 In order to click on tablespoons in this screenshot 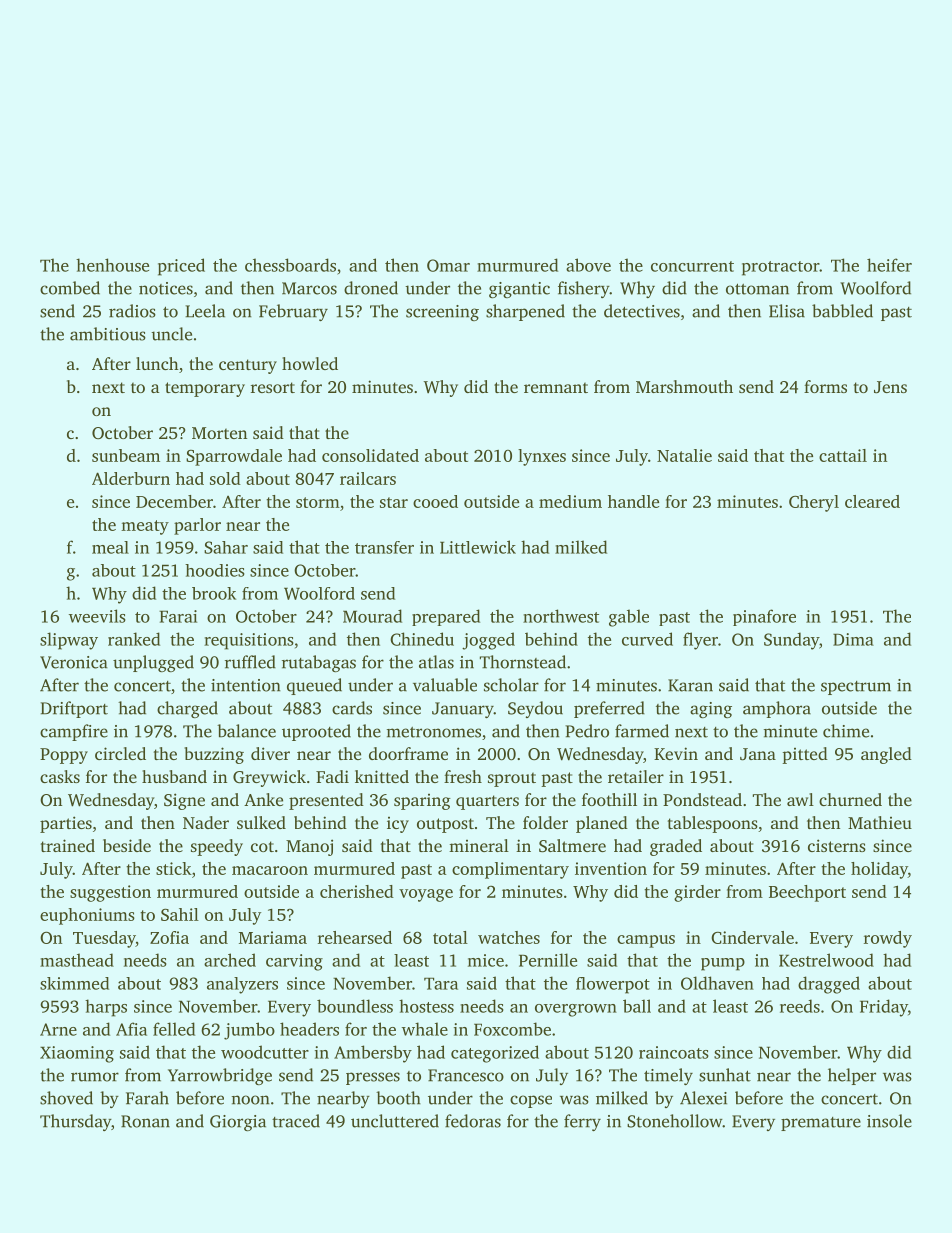, I will do `click(713, 824)`.
